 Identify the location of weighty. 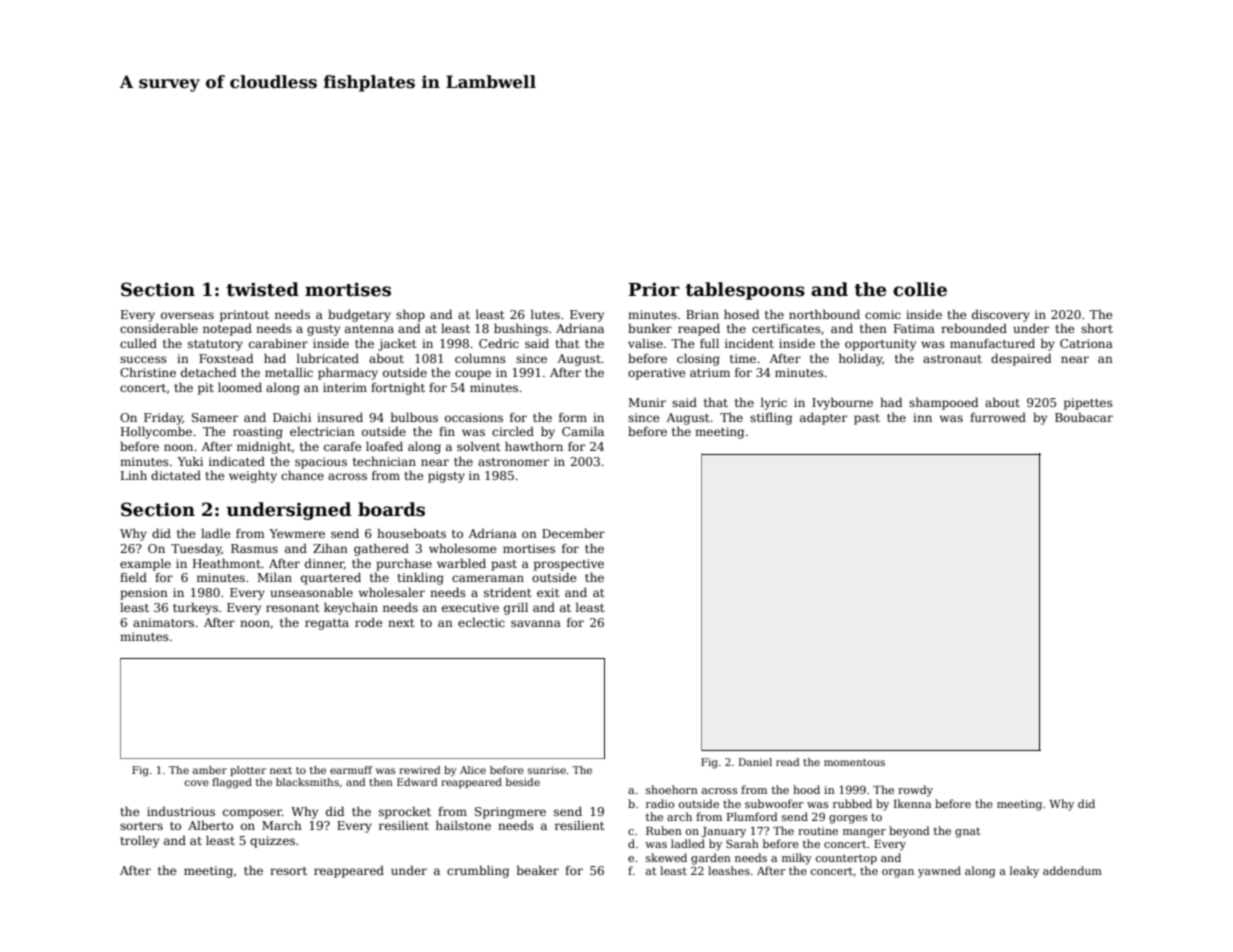
(253, 476).
